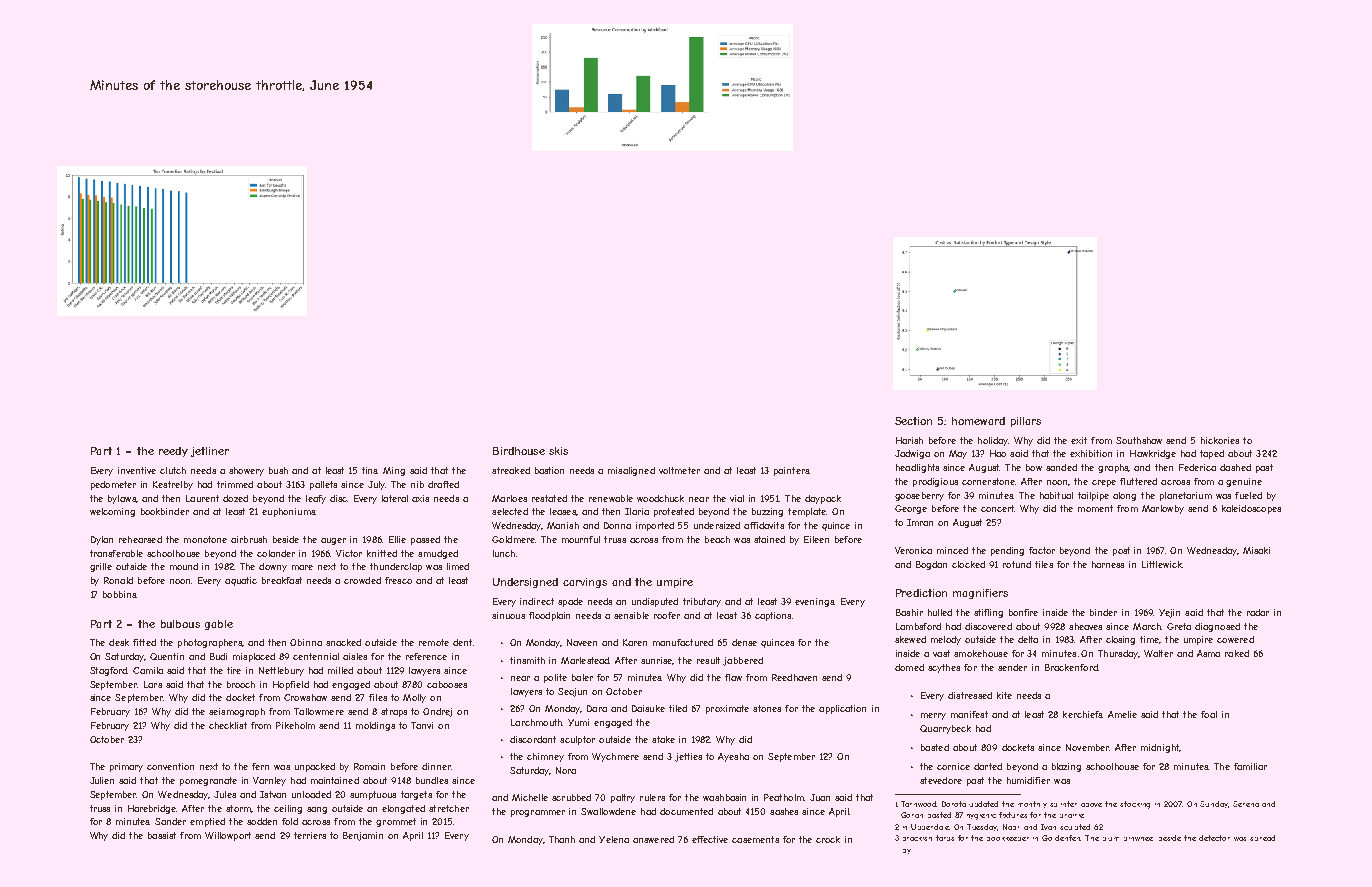 The image size is (1372, 887). Describe the element at coordinates (1028, 780) in the image. I see `humidifier` at that location.
